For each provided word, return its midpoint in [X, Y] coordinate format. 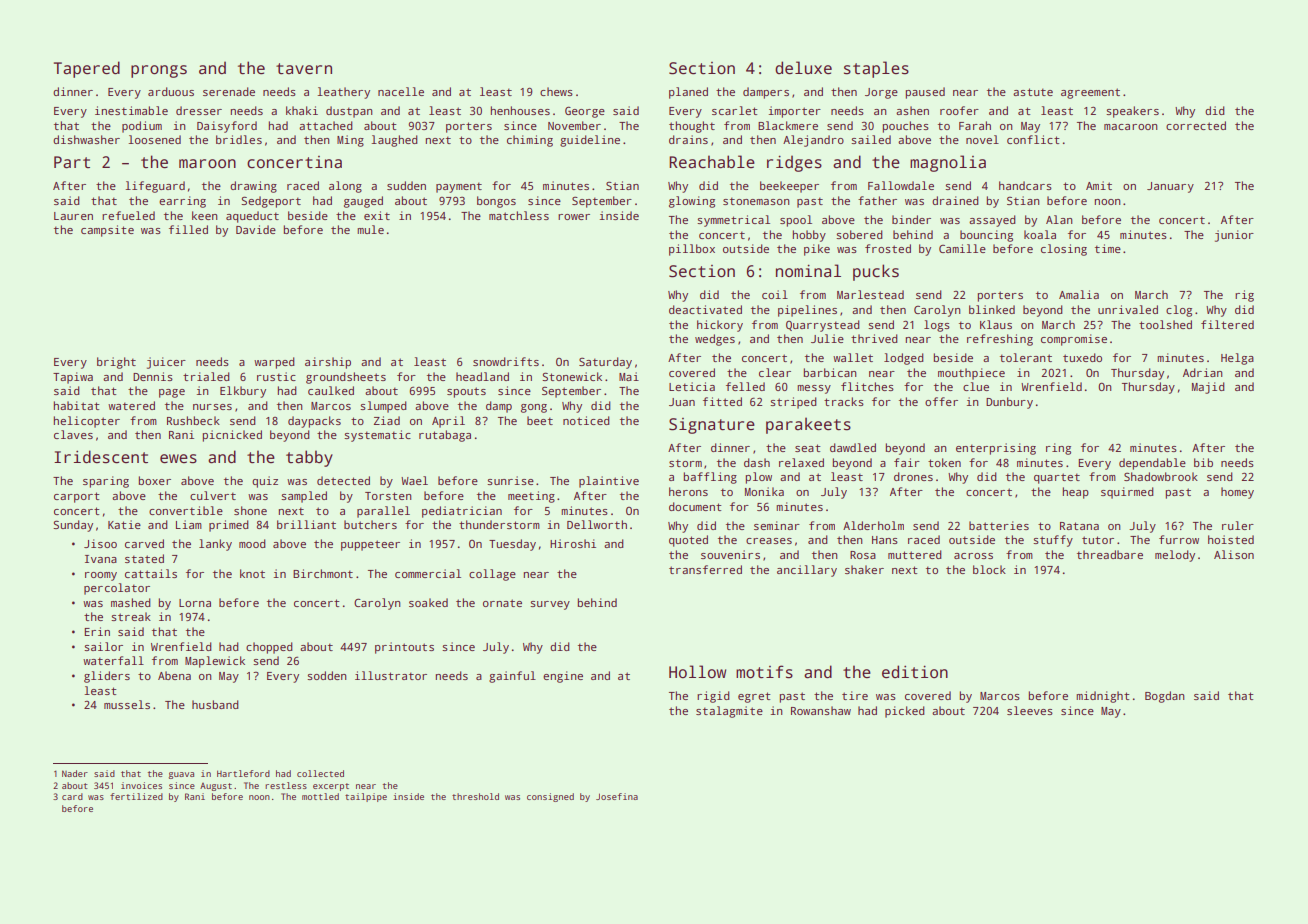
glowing [692, 202]
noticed [586, 420]
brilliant [306, 524]
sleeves [1030, 710]
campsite [107, 231]
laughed [394, 141]
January [1170, 187]
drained [955, 200]
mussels [127, 704]
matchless [519, 215]
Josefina [617, 796]
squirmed [1127, 493]
